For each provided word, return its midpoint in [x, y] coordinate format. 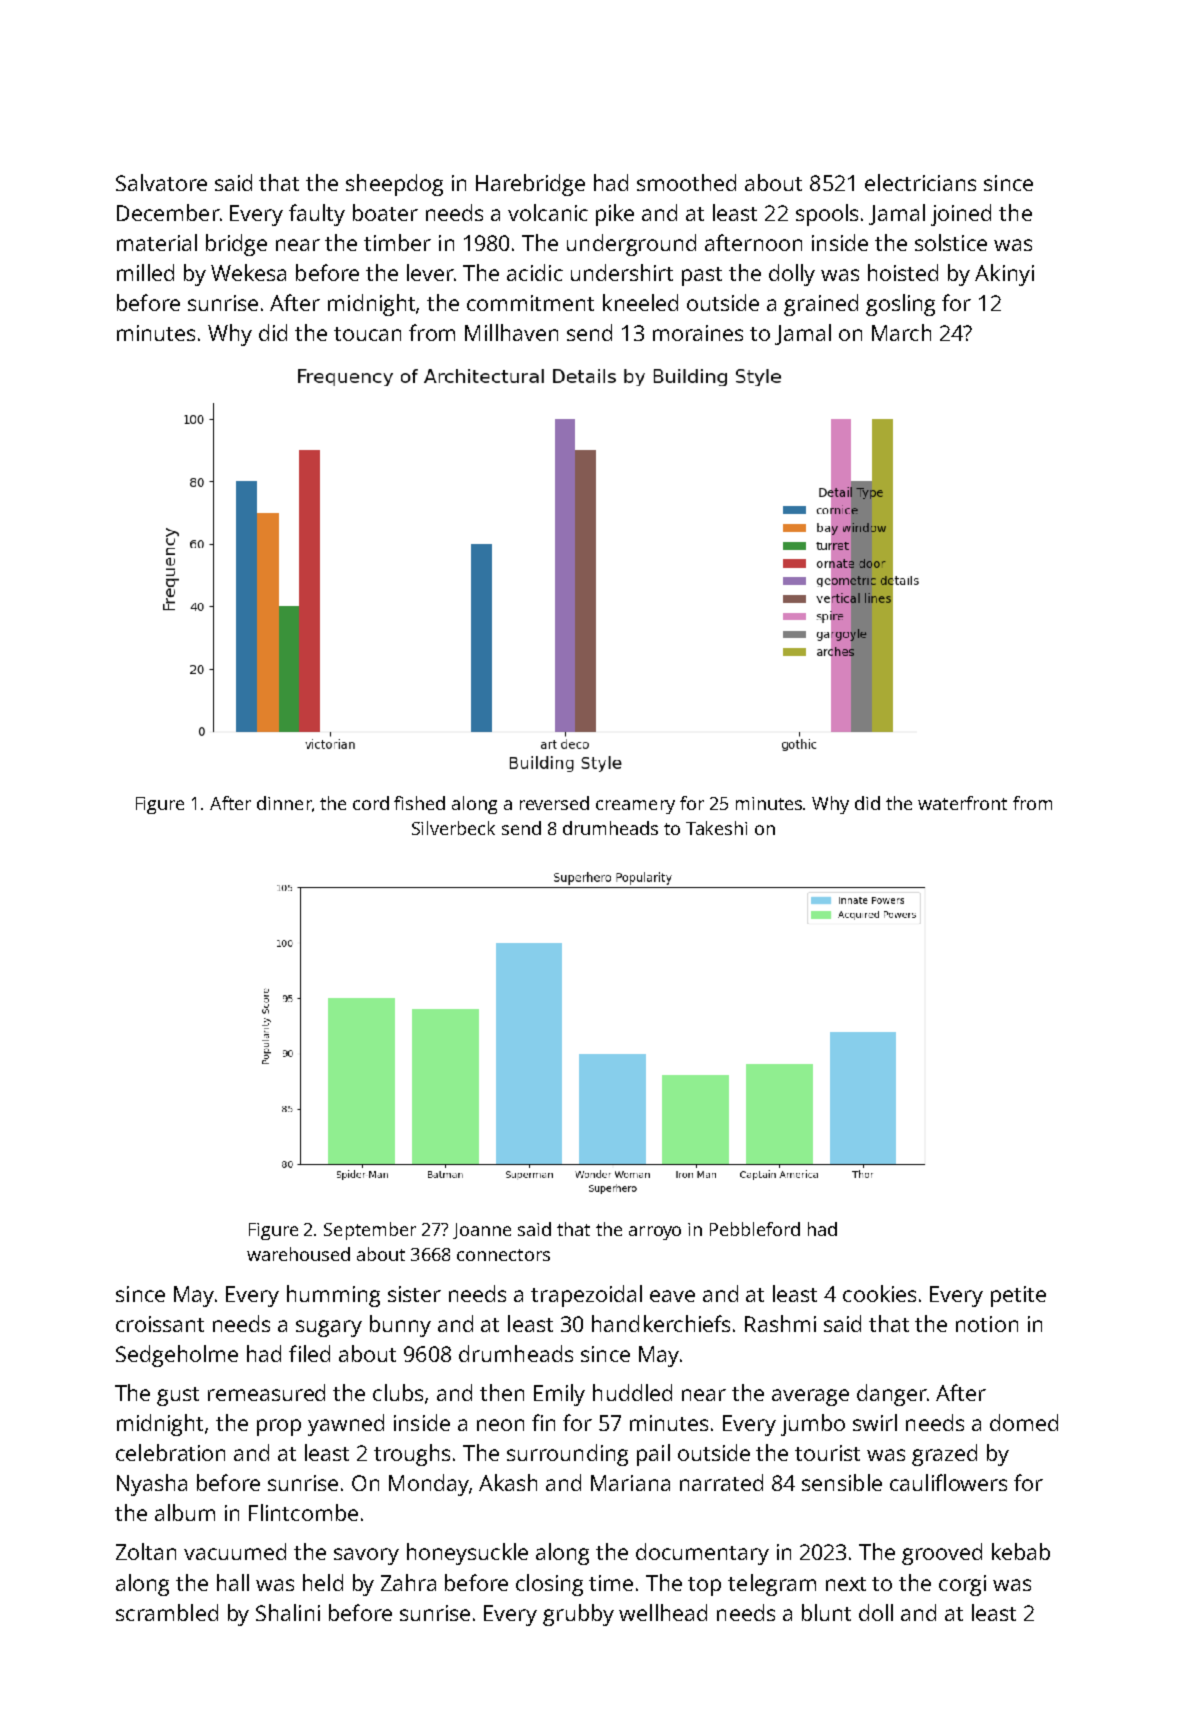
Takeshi [716, 828]
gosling [900, 305]
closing [549, 1585]
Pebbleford [755, 1229]
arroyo [655, 1233]
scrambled [167, 1612]
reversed [554, 803]
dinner [284, 803]
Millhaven [511, 332]
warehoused [298, 1254]
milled [145, 272]
